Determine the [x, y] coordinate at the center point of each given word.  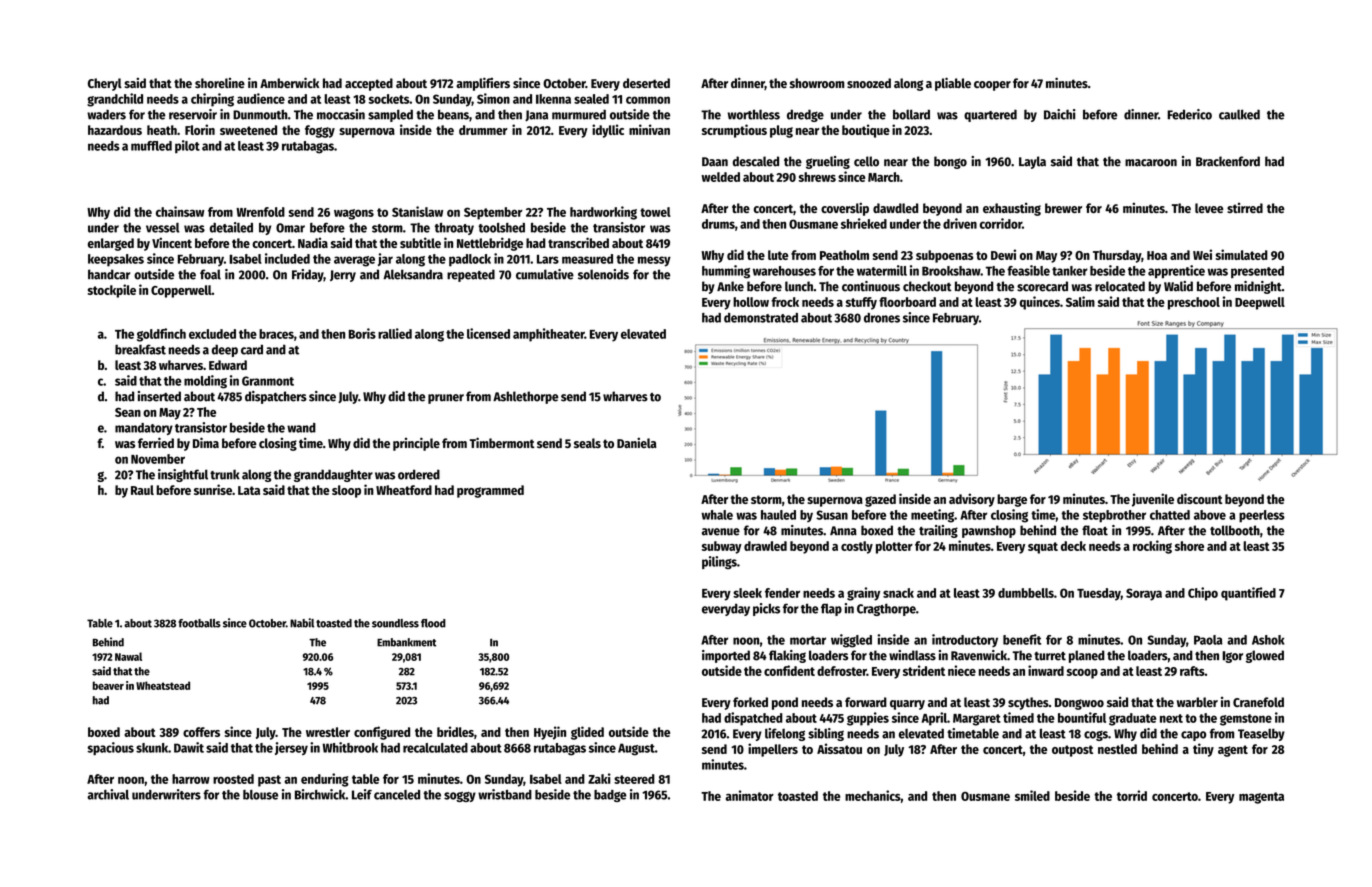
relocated [1120, 286]
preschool [1194, 303]
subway [722, 547]
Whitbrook [350, 747]
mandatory [144, 429]
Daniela [636, 442]
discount [1199, 498]
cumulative [545, 274]
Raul [142, 490]
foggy [320, 131]
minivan [649, 129]
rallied [395, 333]
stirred [1245, 208]
